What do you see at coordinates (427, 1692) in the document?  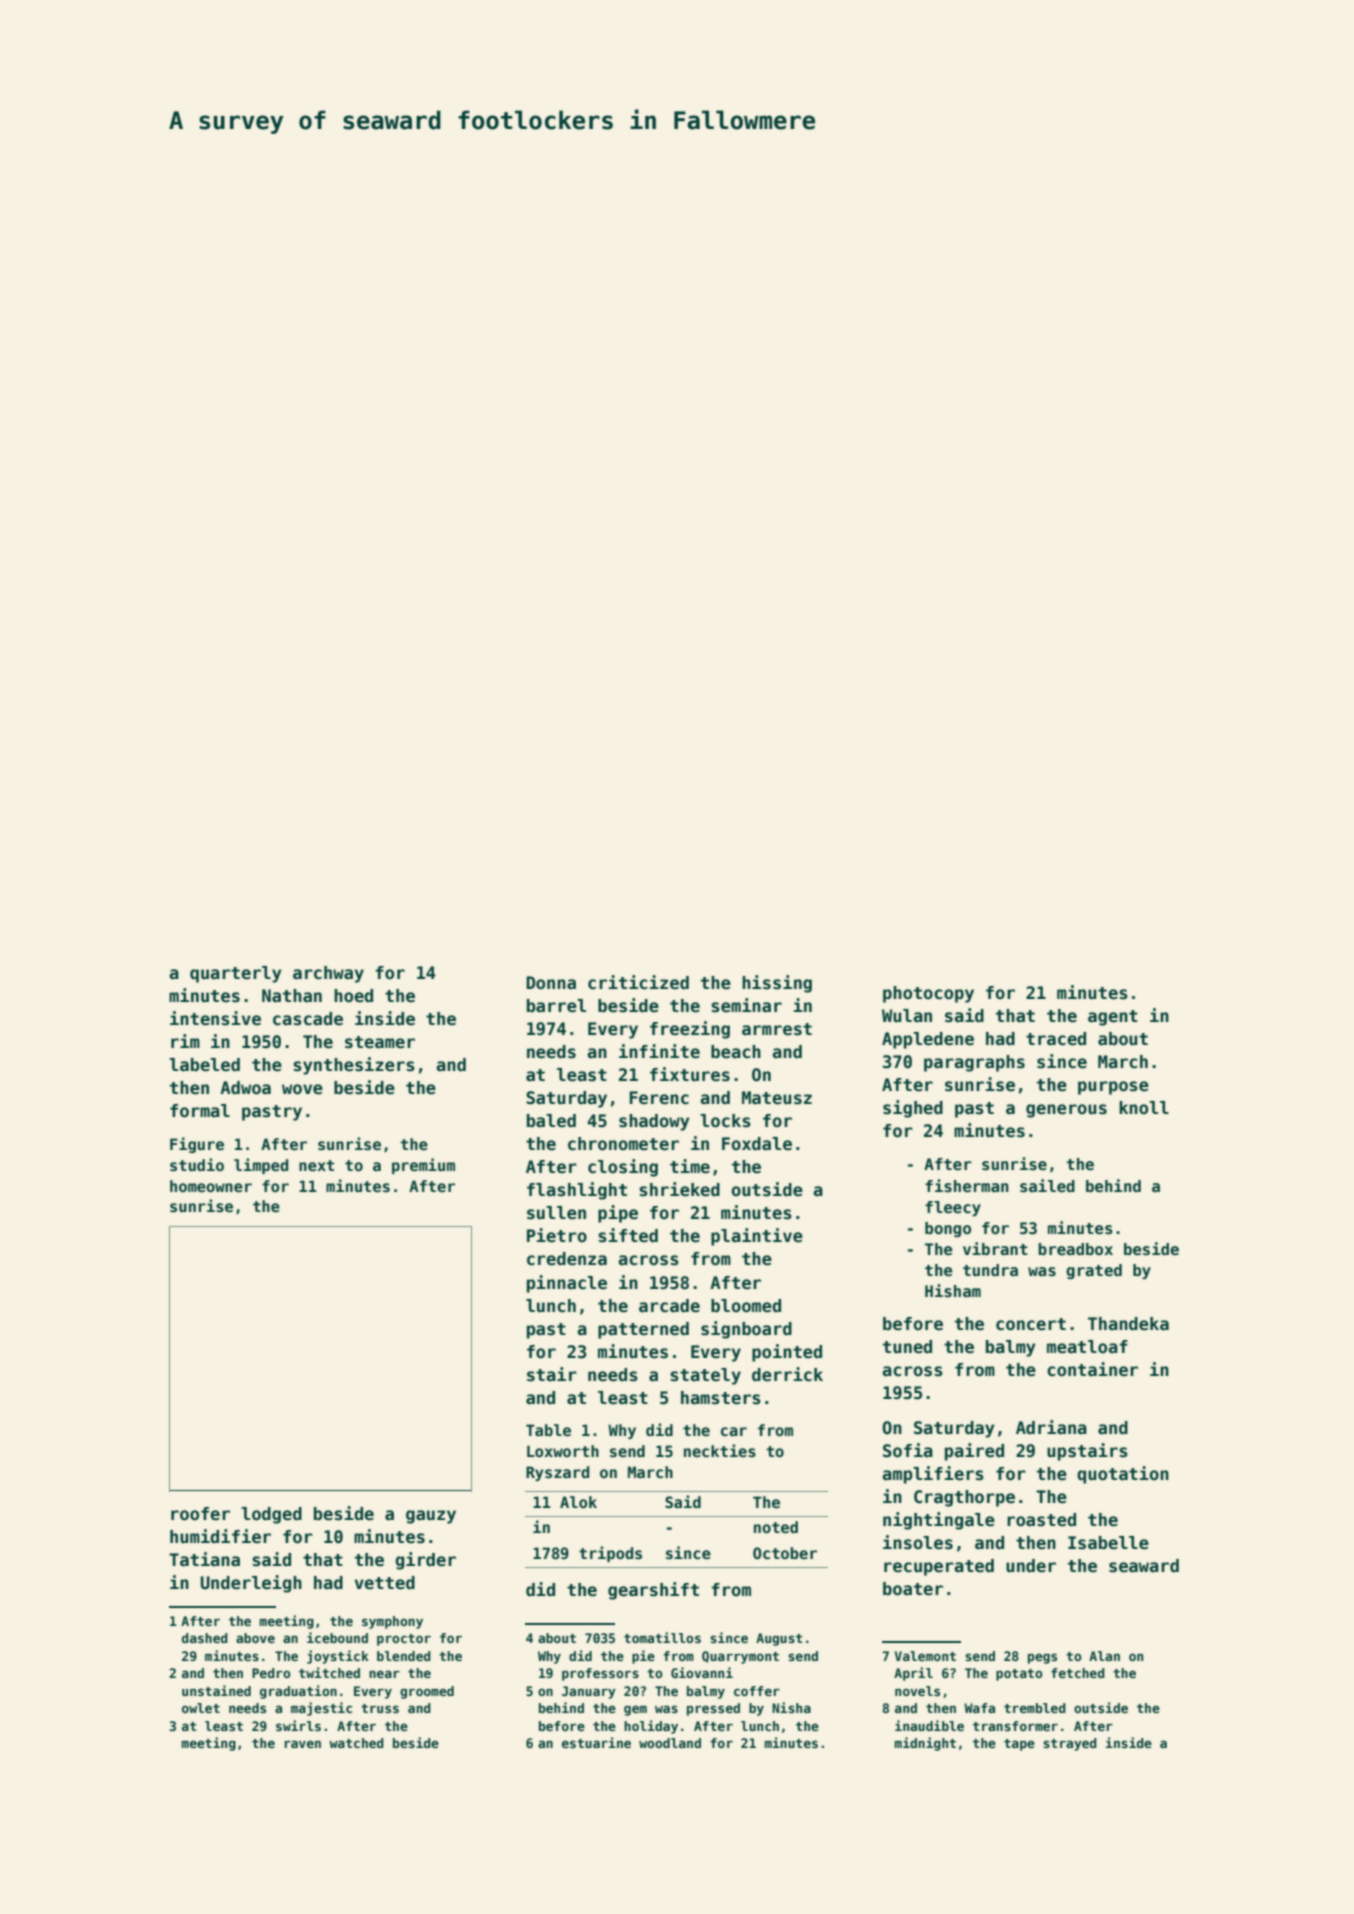 I see `groomed` at bounding box center [427, 1692].
